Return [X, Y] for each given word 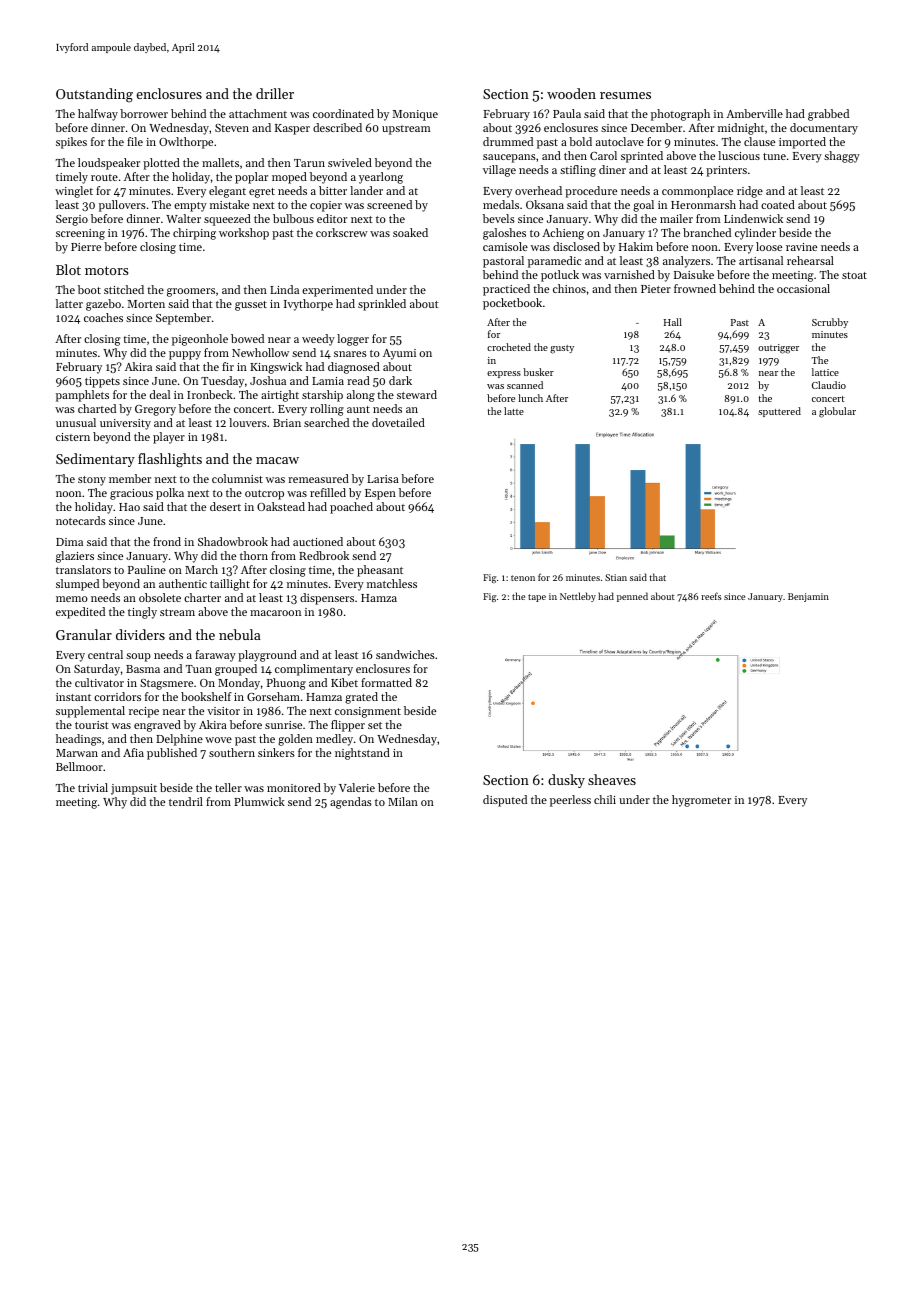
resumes [625, 95]
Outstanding [94, 95]
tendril [186, 801]
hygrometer [701, 801]
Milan [403, 801]
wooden [571, 93]
